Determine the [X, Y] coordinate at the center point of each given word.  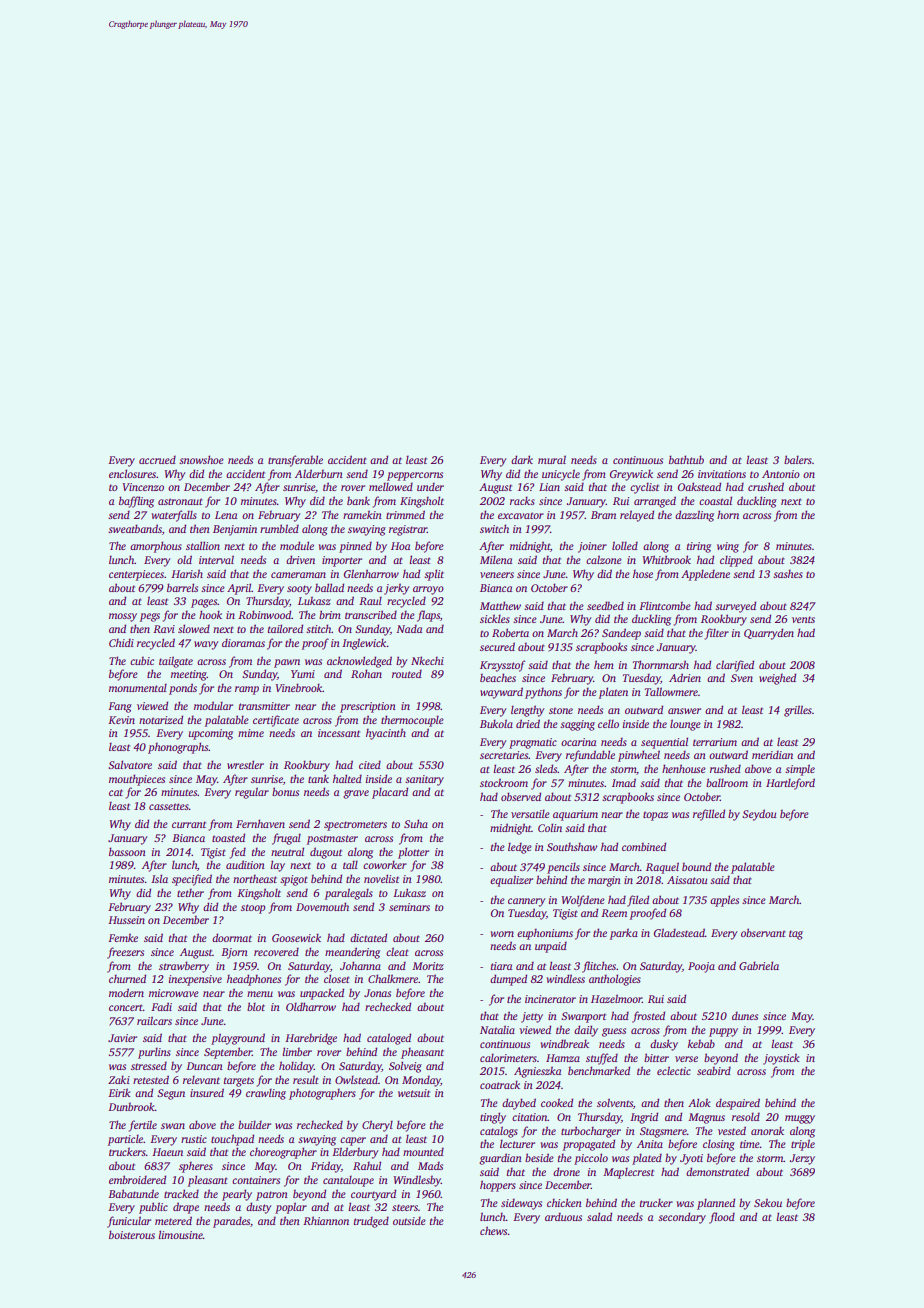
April [239, 589]
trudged [371, 1222]
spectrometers [355, 826]
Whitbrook [667, 559]
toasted [228, 837]
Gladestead [679, 932]
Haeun [167, 1152]
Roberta [510, 632]
